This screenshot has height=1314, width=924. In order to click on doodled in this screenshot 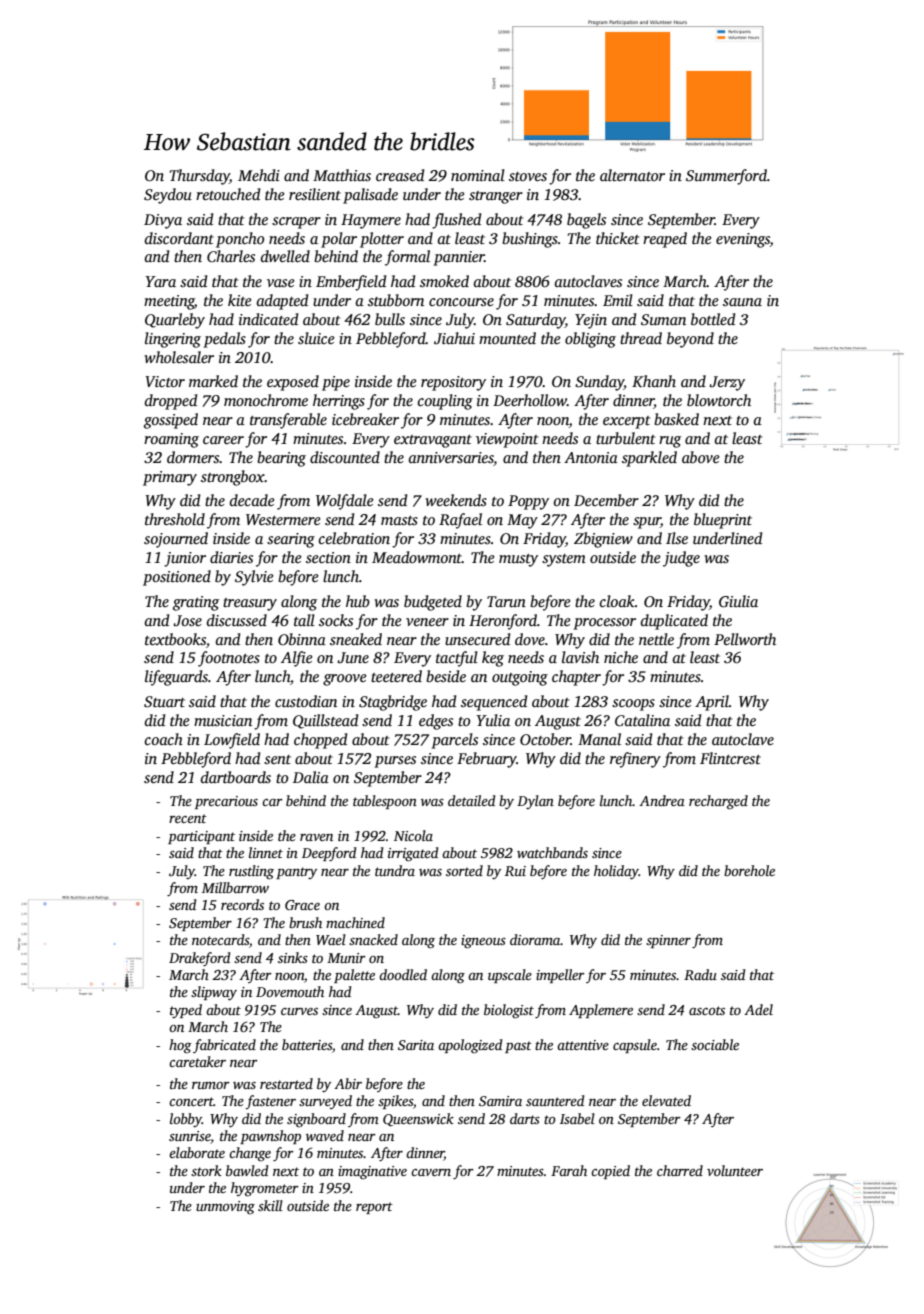, I will do `click(403, 974)`.
